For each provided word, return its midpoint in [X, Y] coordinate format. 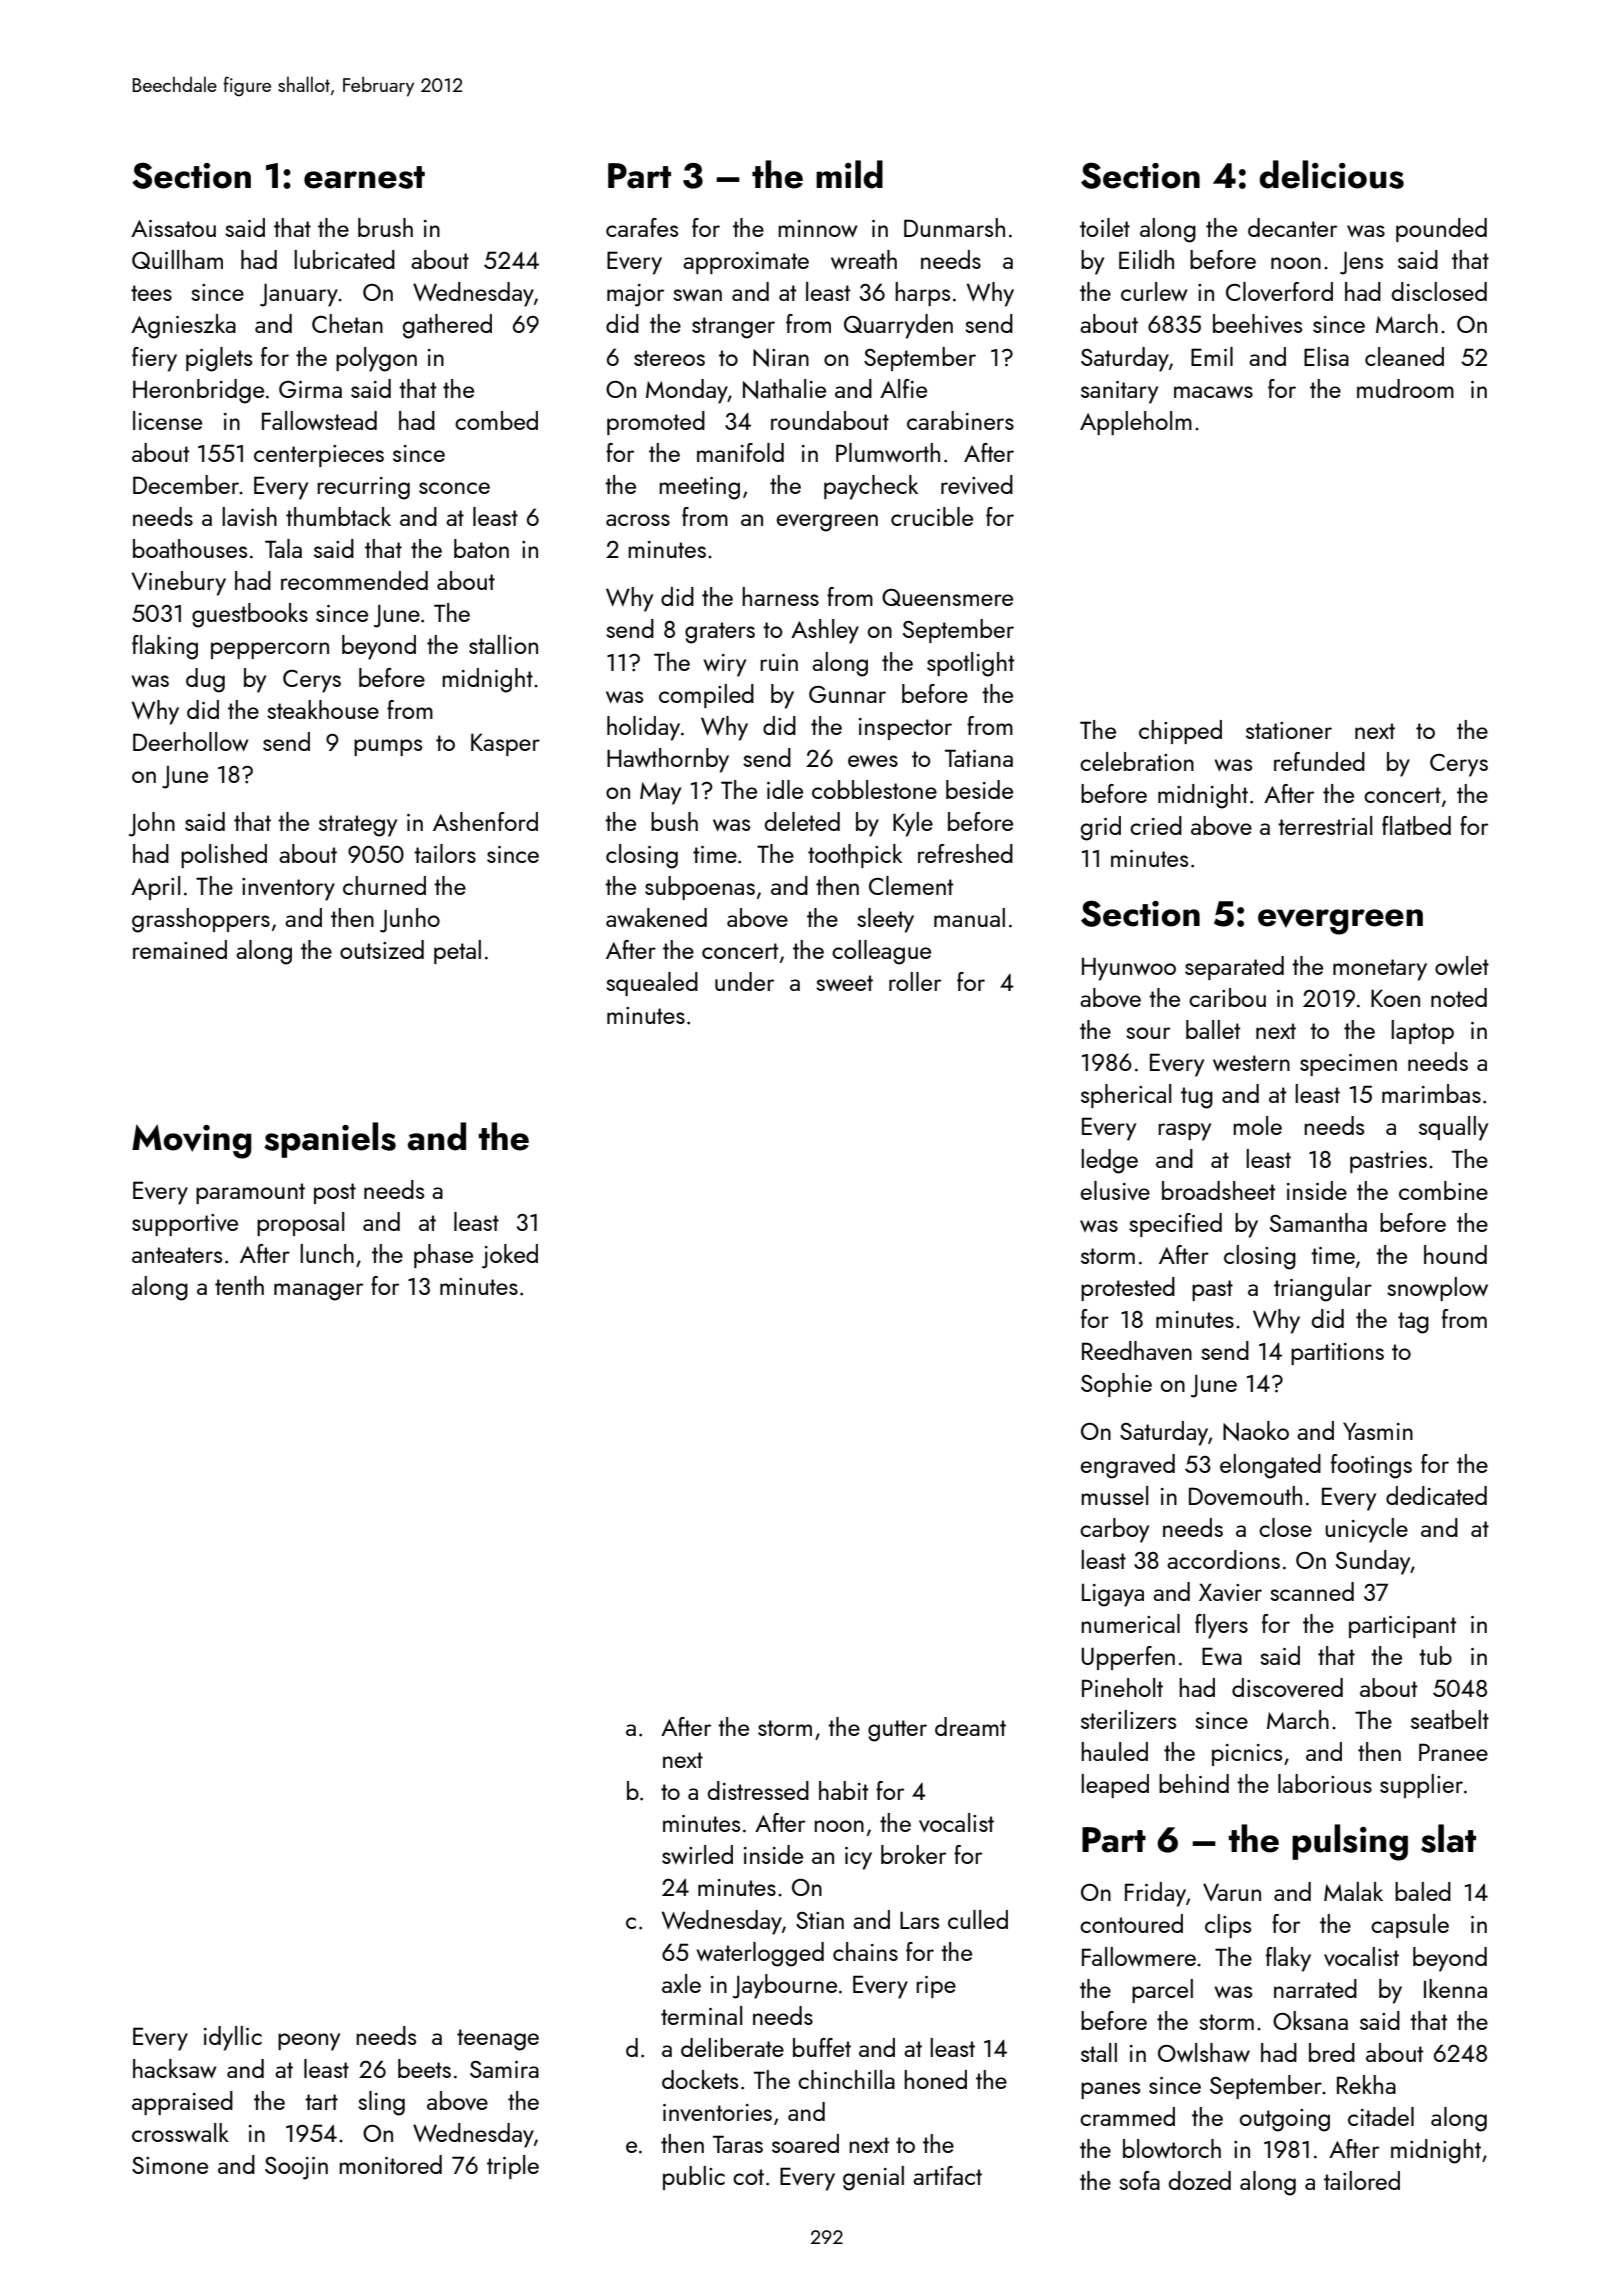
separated [1234, 968]
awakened [656, 917]
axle [681, 1983]
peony [309, 2042]
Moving [192, 1141]
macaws [1213, 392]
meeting [699, 488]
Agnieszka [183, 326]
